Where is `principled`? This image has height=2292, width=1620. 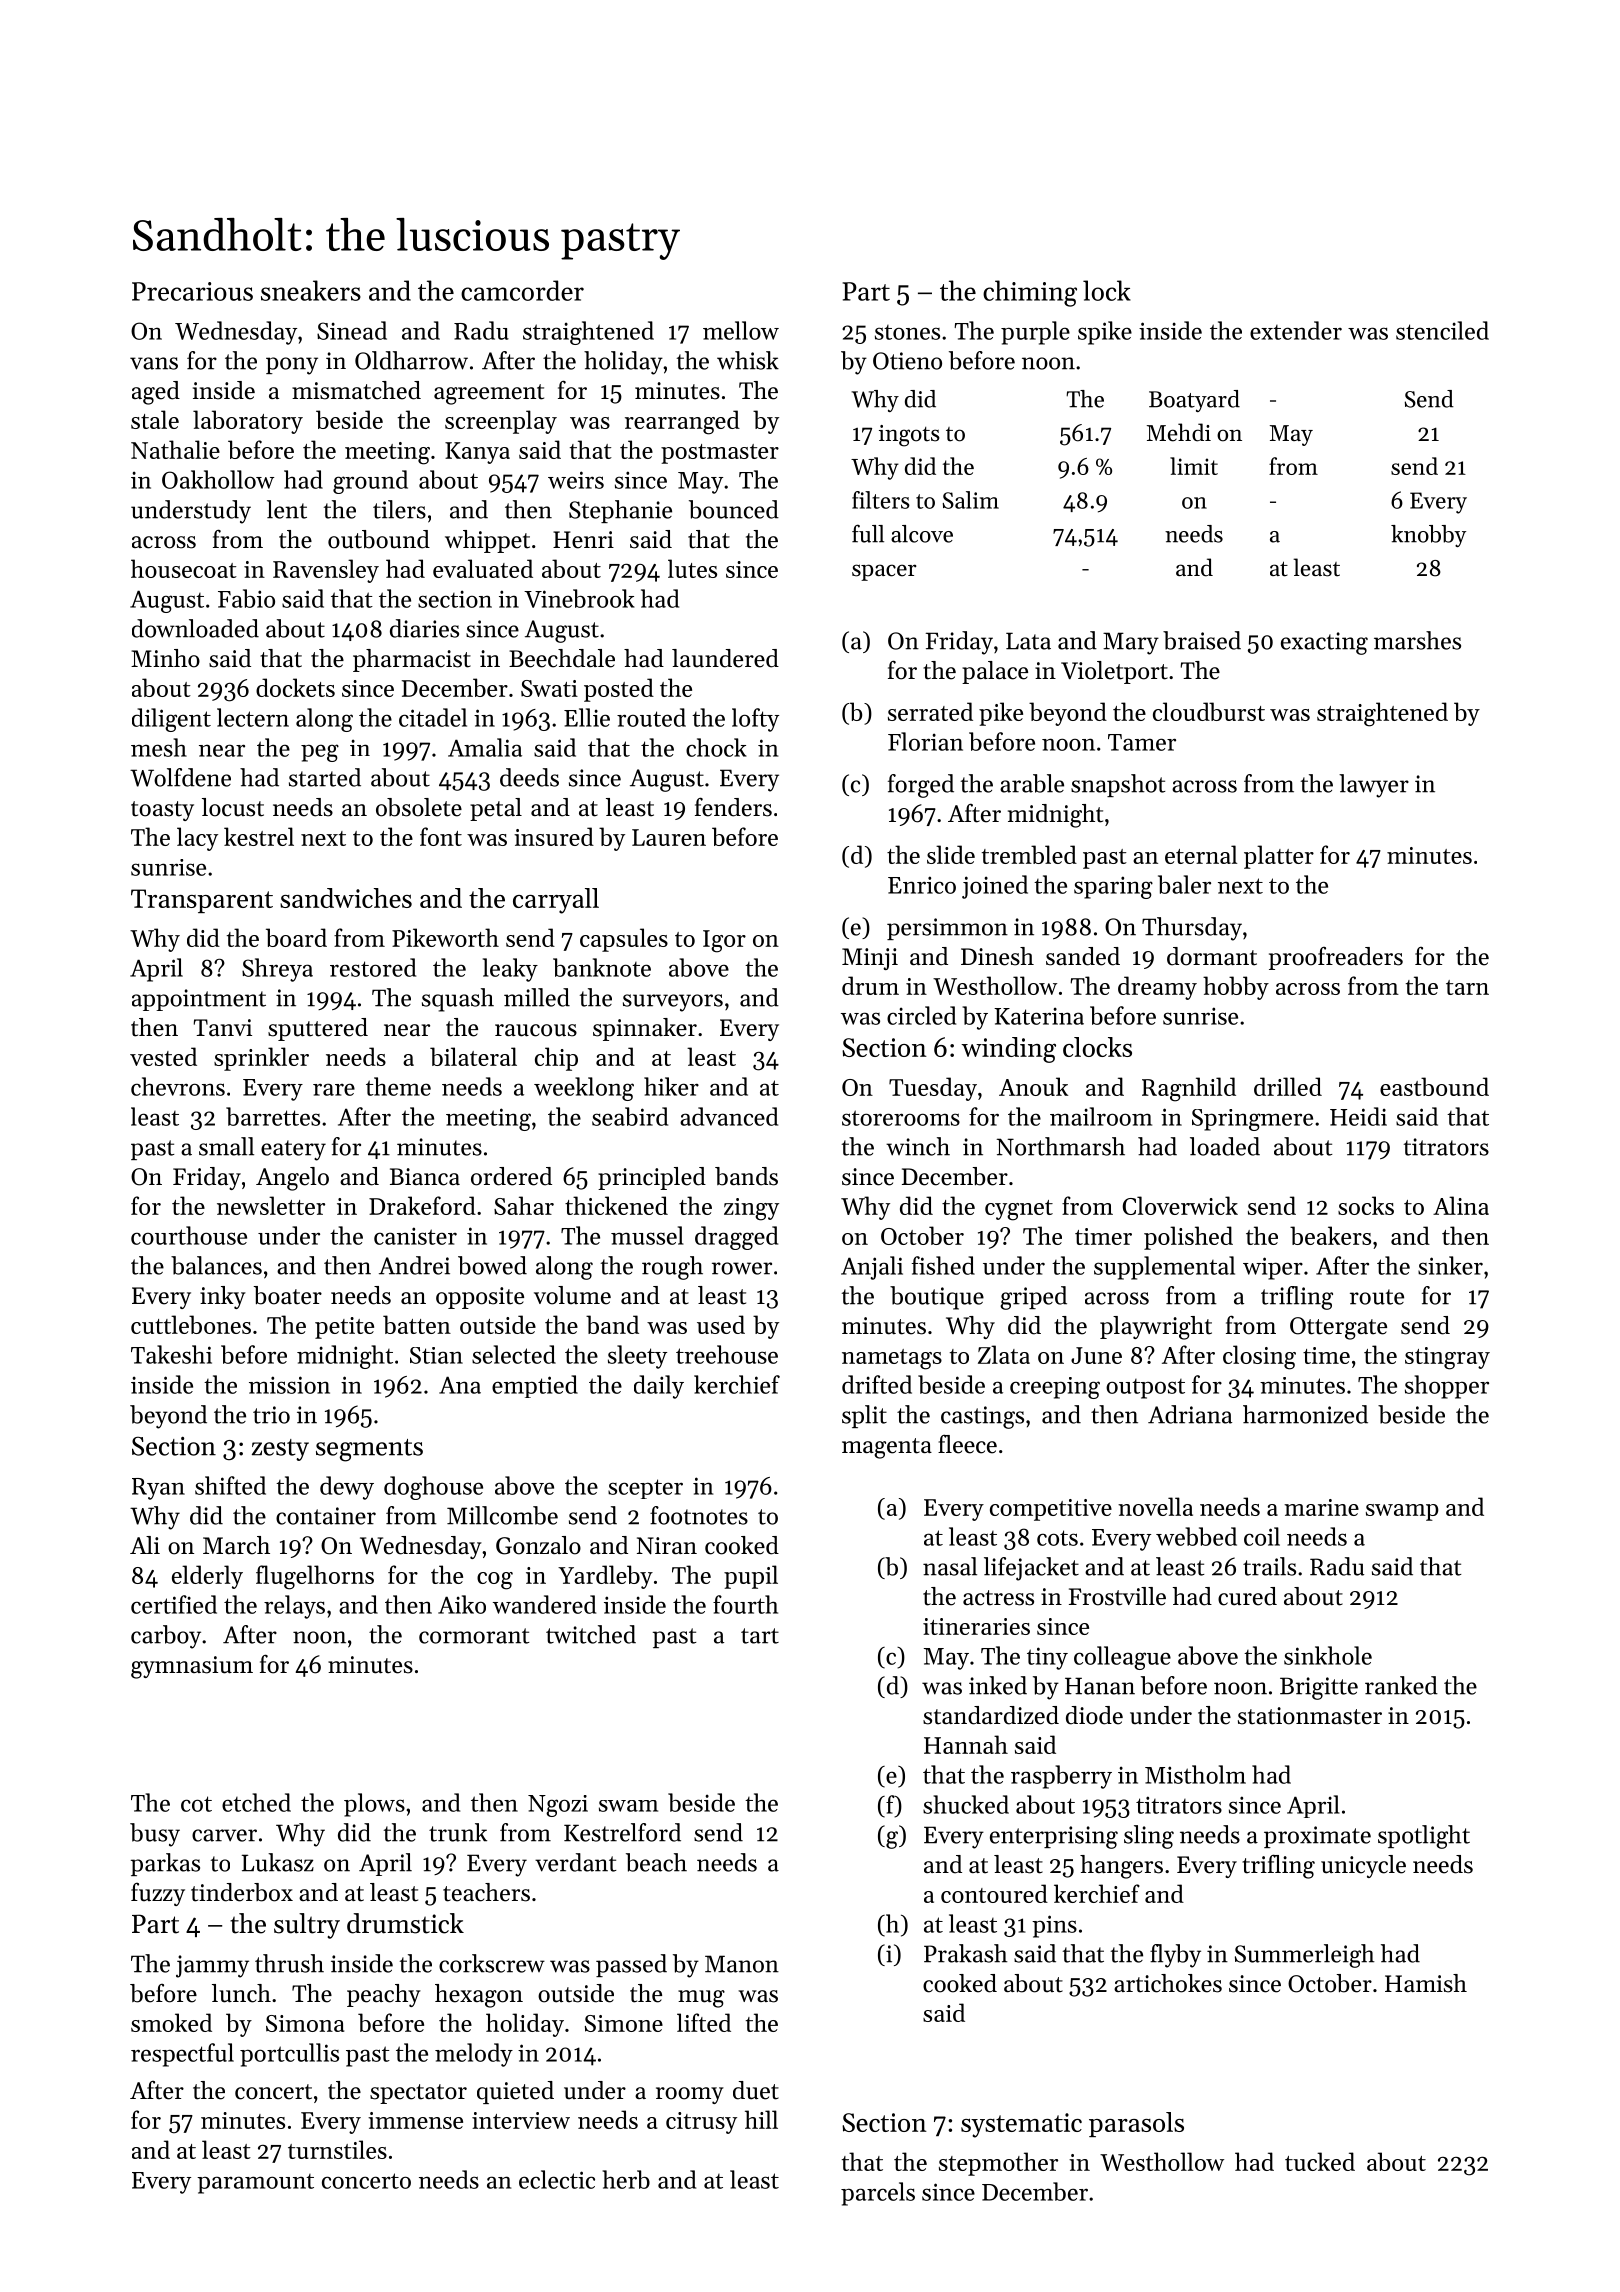 principled is located at coordinates (652, 1178).
